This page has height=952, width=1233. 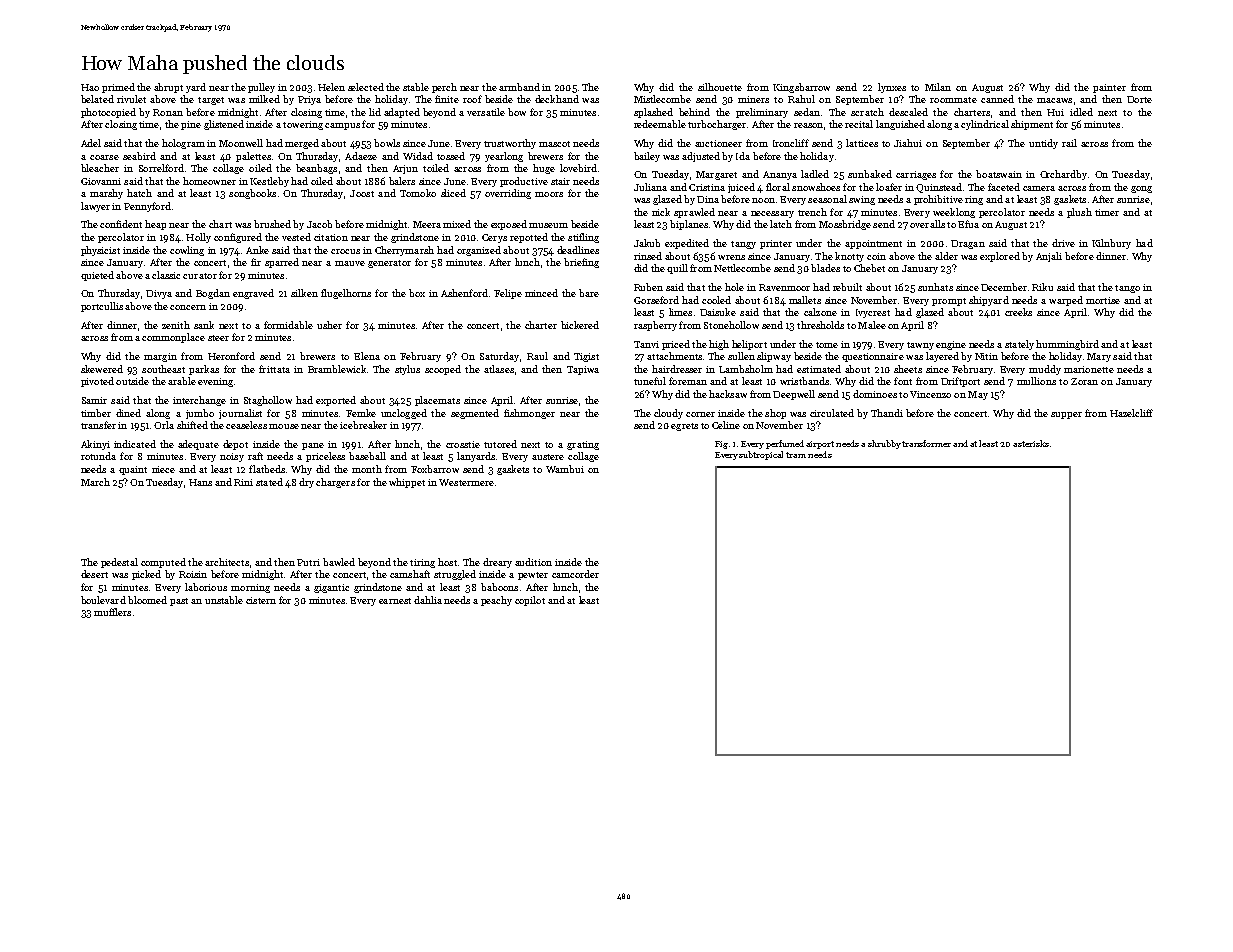 I want to click on Adel, so click(x=91, y=143).
